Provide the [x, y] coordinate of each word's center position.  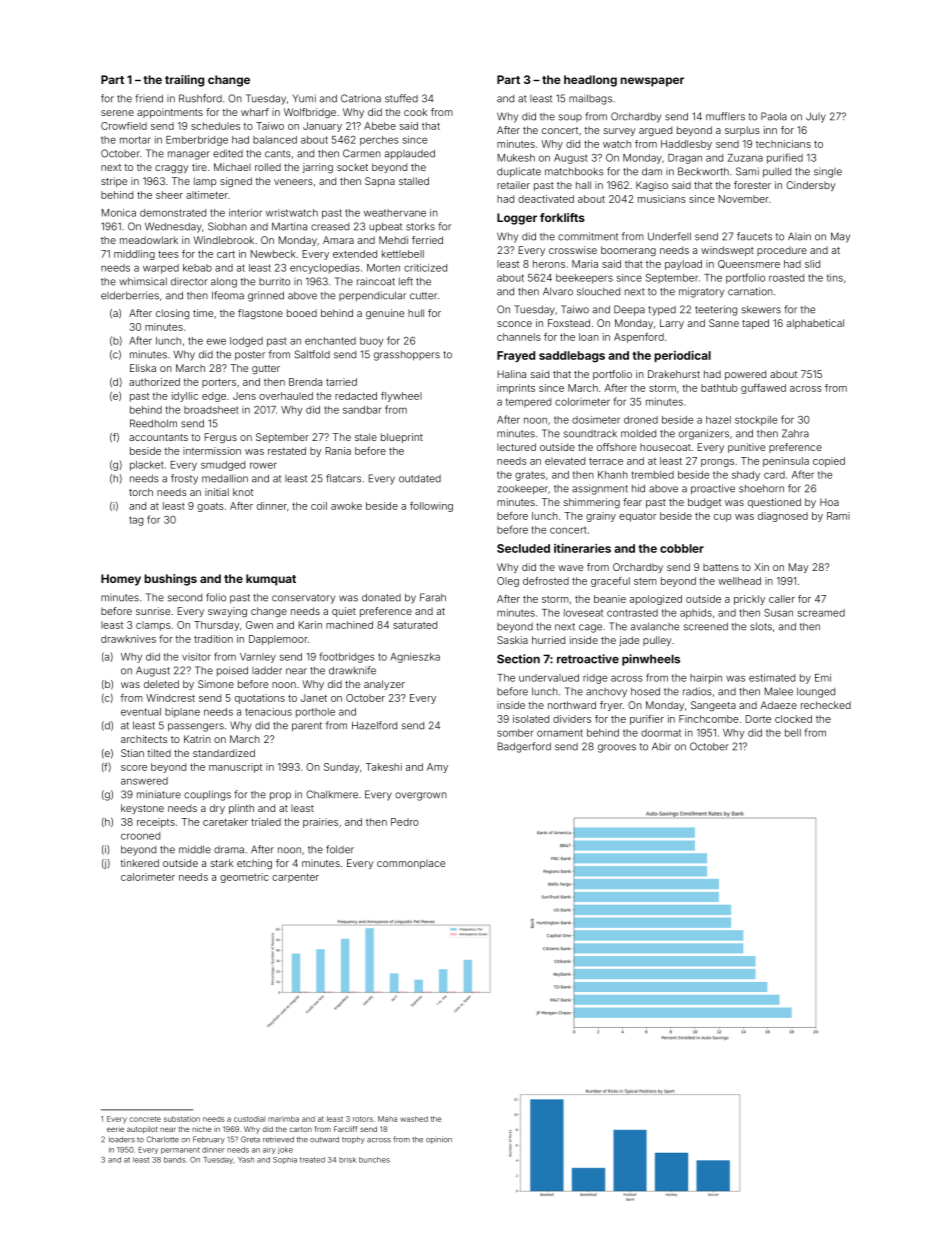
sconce [514, 324]
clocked [793, 719]
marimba [283, 1119]
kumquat [271, 580]
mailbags [590, 99]
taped [755, 324]
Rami [838, 516]
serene [117, 113]
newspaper [652, 82]
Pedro [405, 822]
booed [302, 313]
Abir [661, 746]
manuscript [235, 768]
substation [182, 1119]
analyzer [384, 685]
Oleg [508, 582]
